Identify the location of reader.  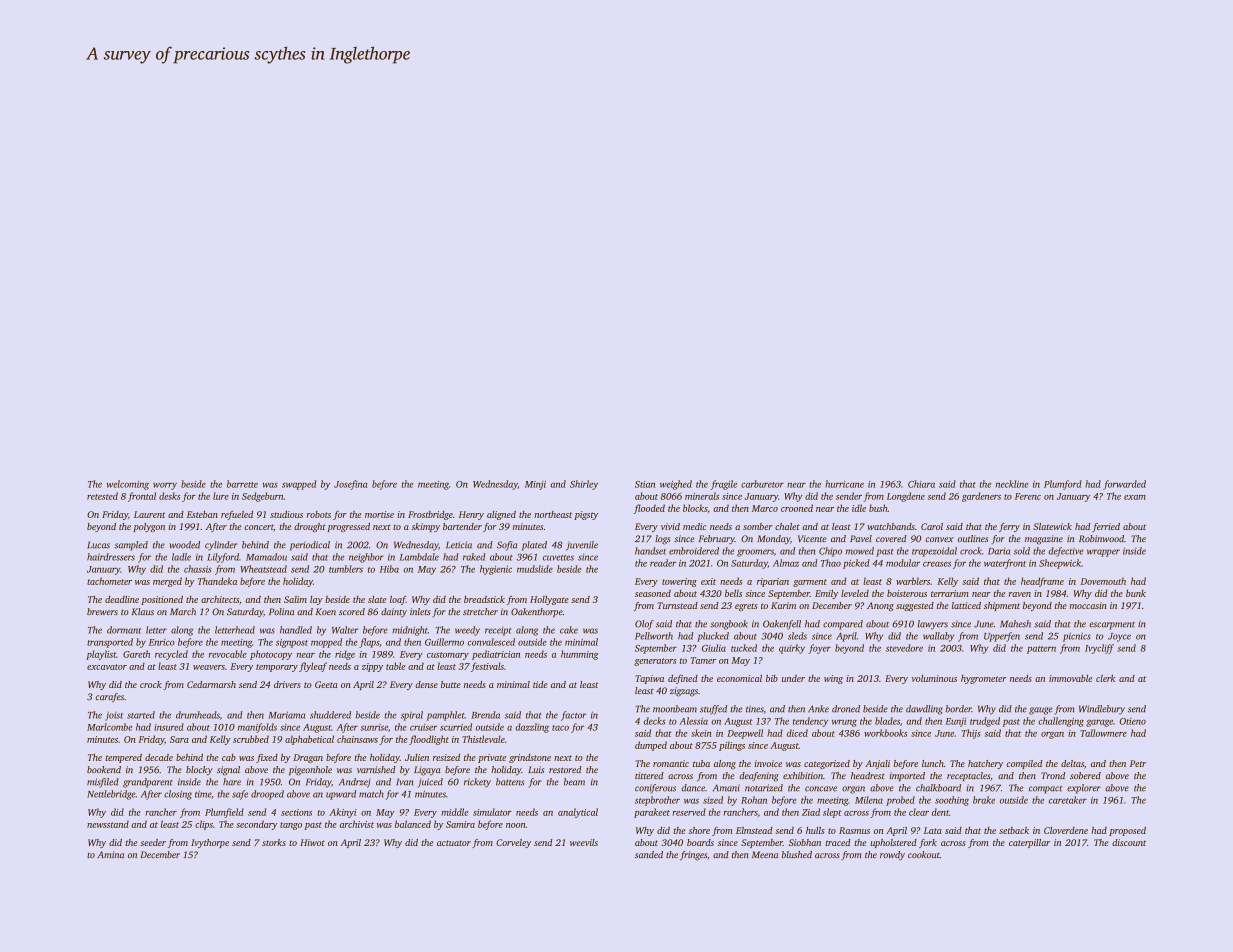
(663, 563).
